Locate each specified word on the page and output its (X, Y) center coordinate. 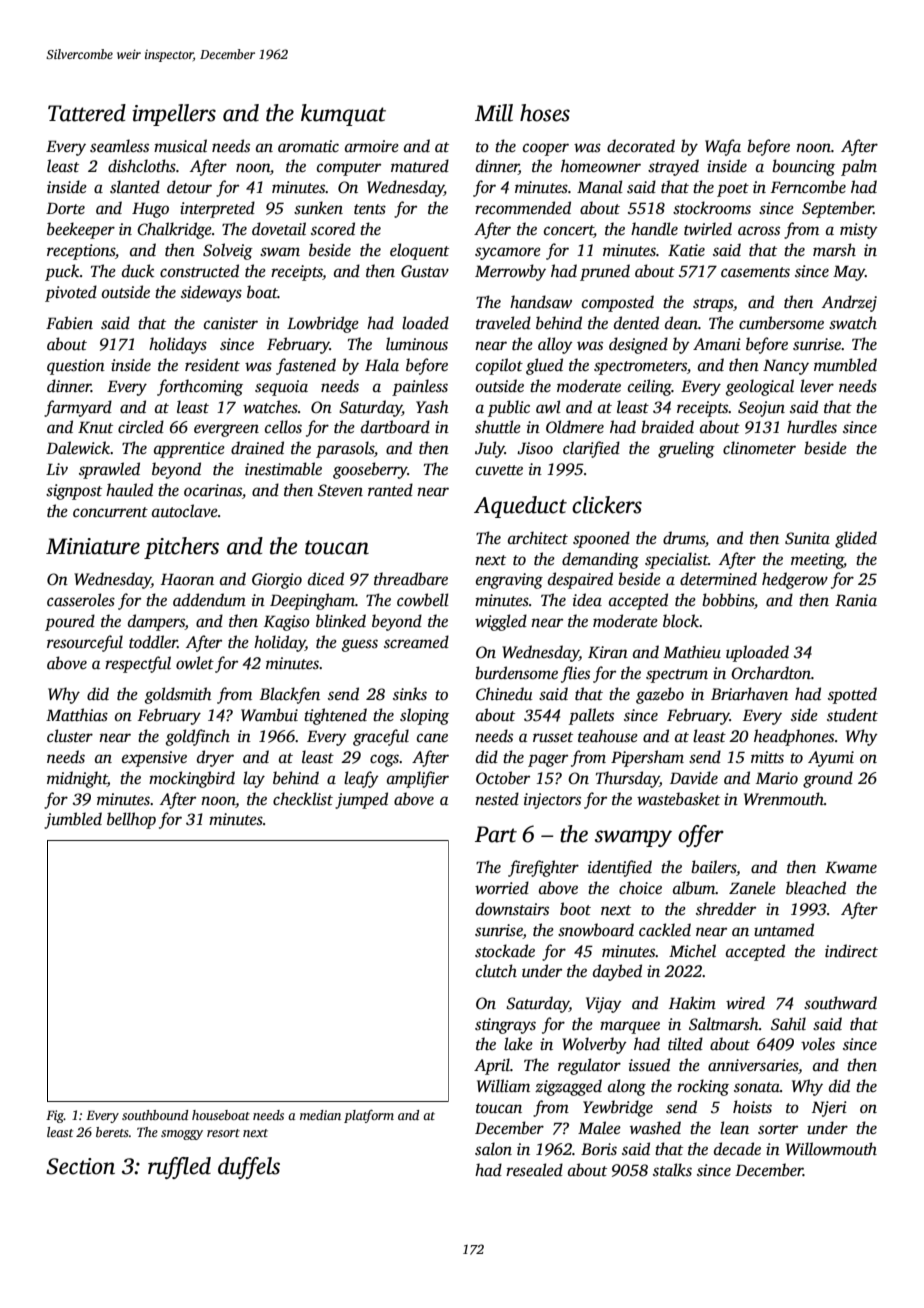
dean (681, 323)
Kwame (851, 867)
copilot (499, 366)
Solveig (228, 251)
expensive (154, 759)
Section (80, 1166)
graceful (381, 737)
